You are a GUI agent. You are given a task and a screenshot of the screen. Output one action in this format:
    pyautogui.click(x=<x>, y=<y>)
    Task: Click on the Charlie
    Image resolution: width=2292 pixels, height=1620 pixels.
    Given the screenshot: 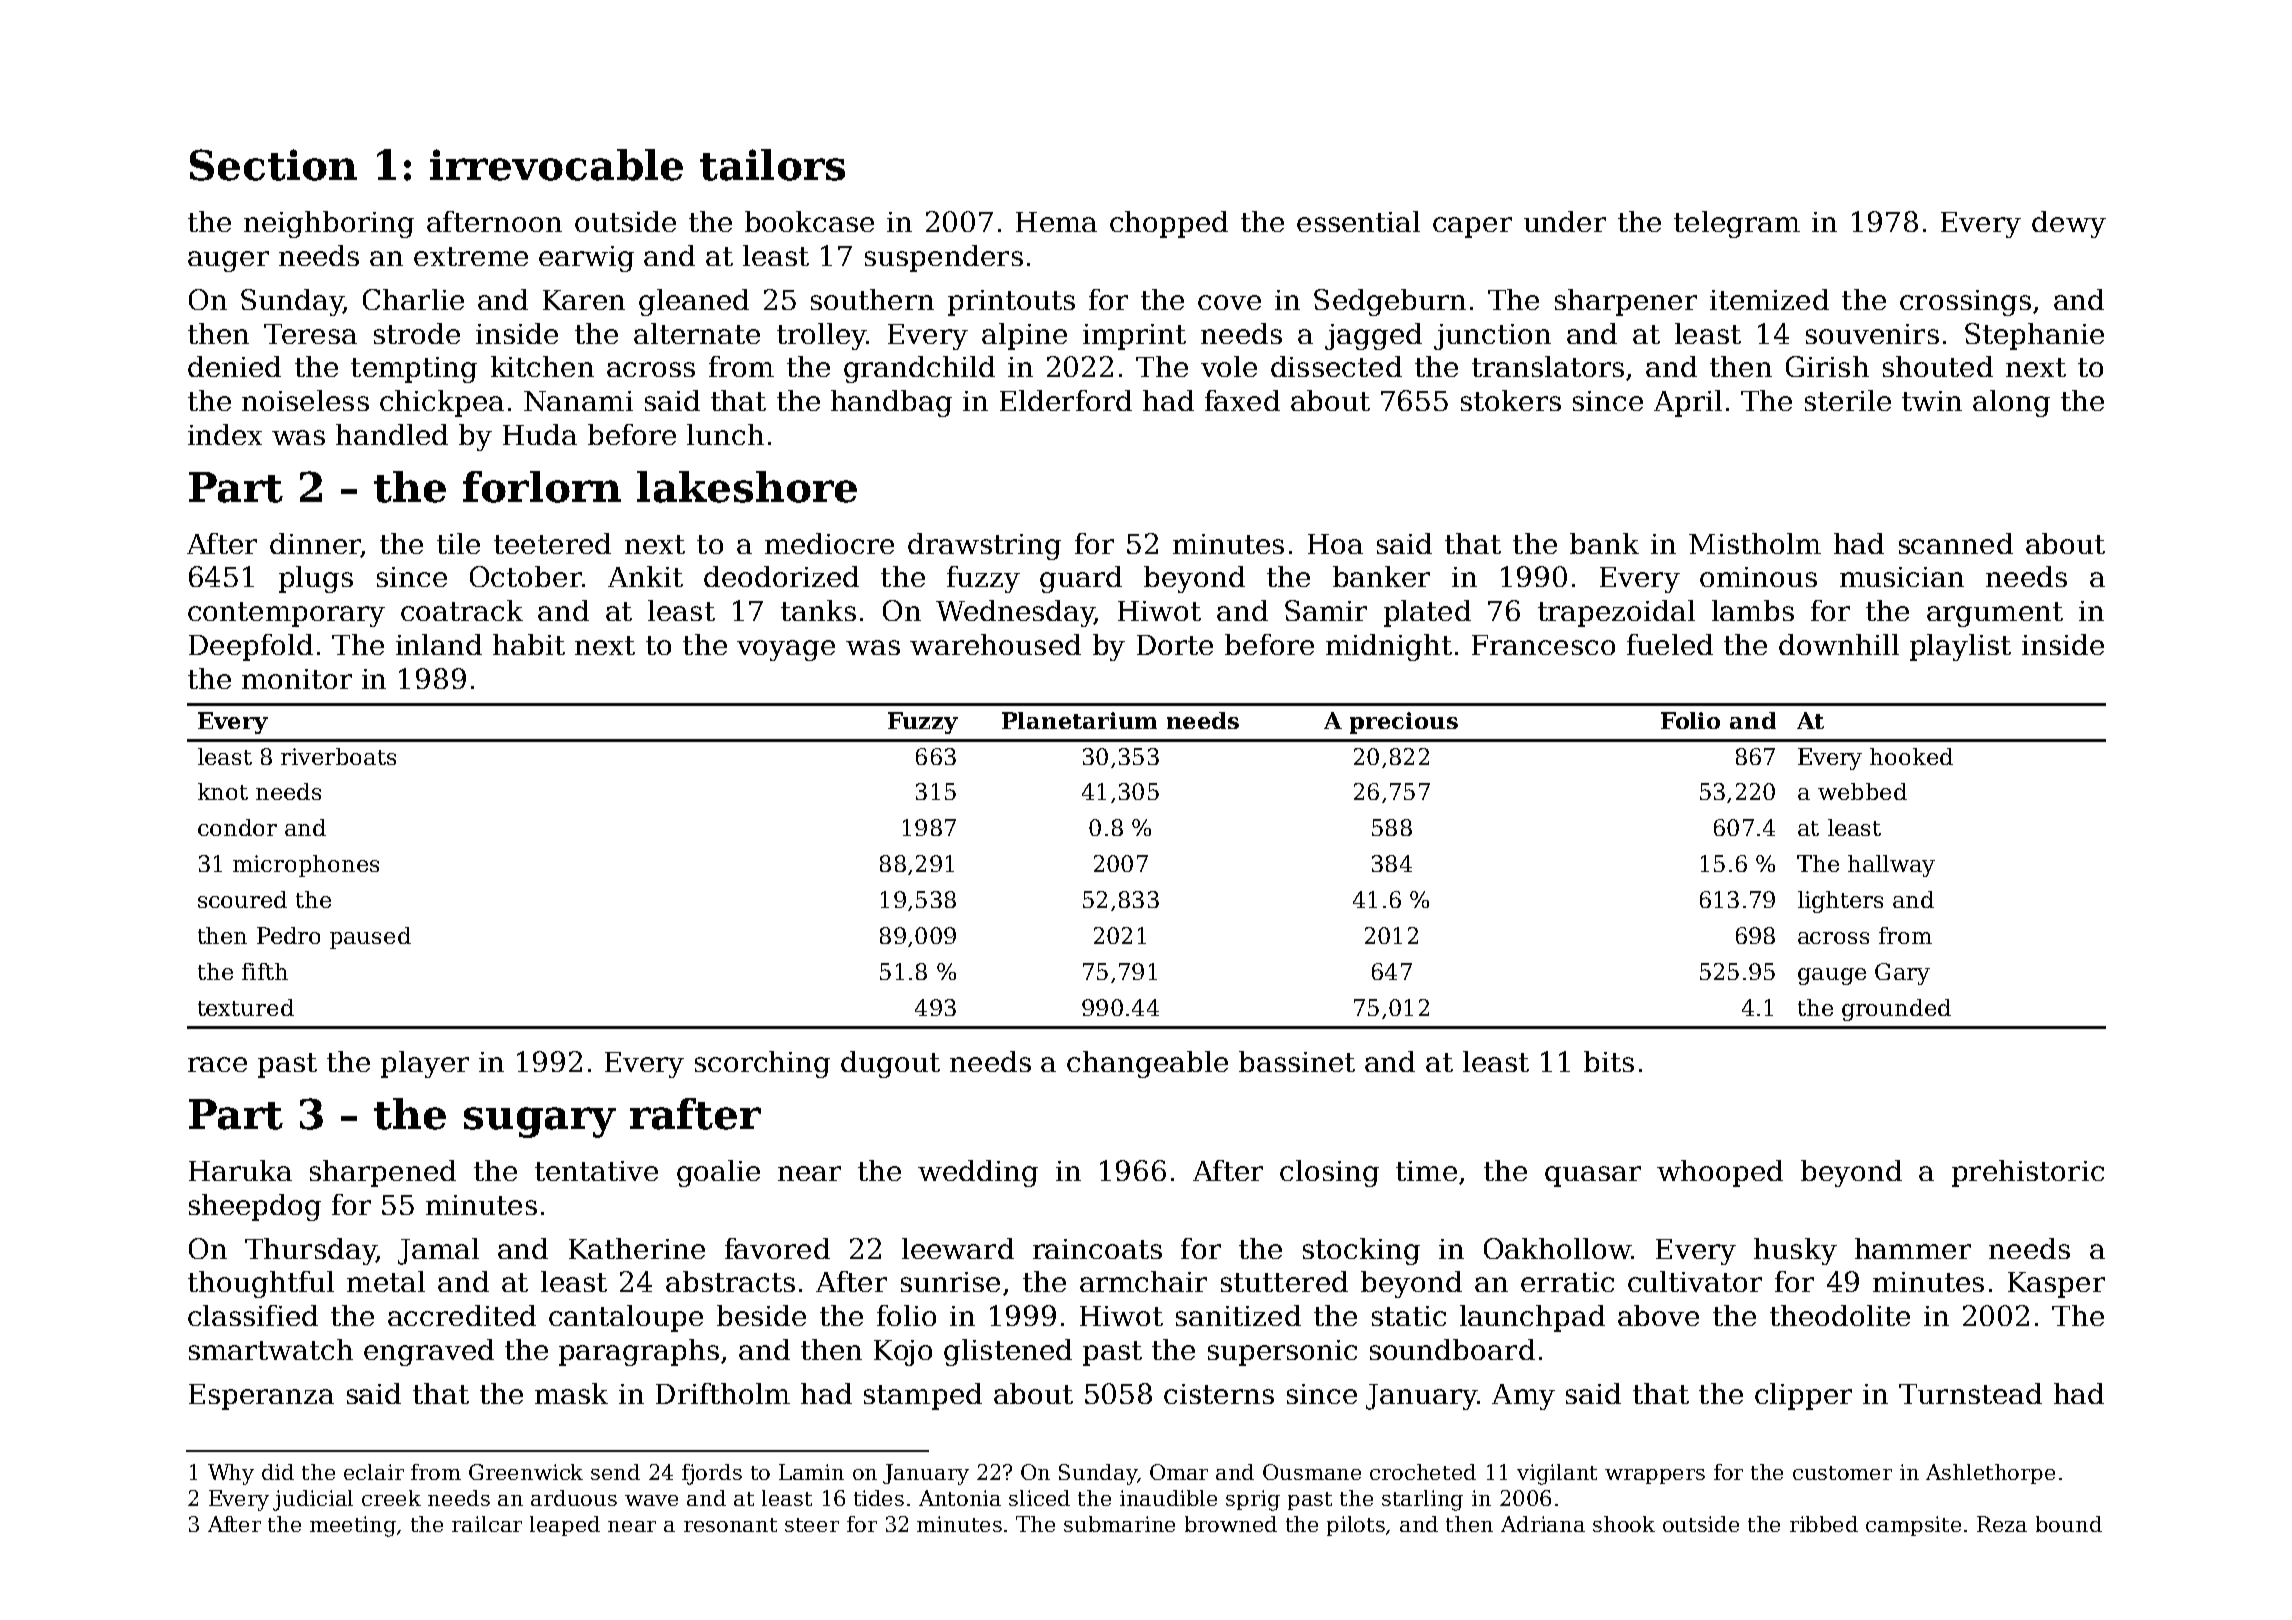 What is the action you would take?
    pyautogui.click(x=413, y=299)
